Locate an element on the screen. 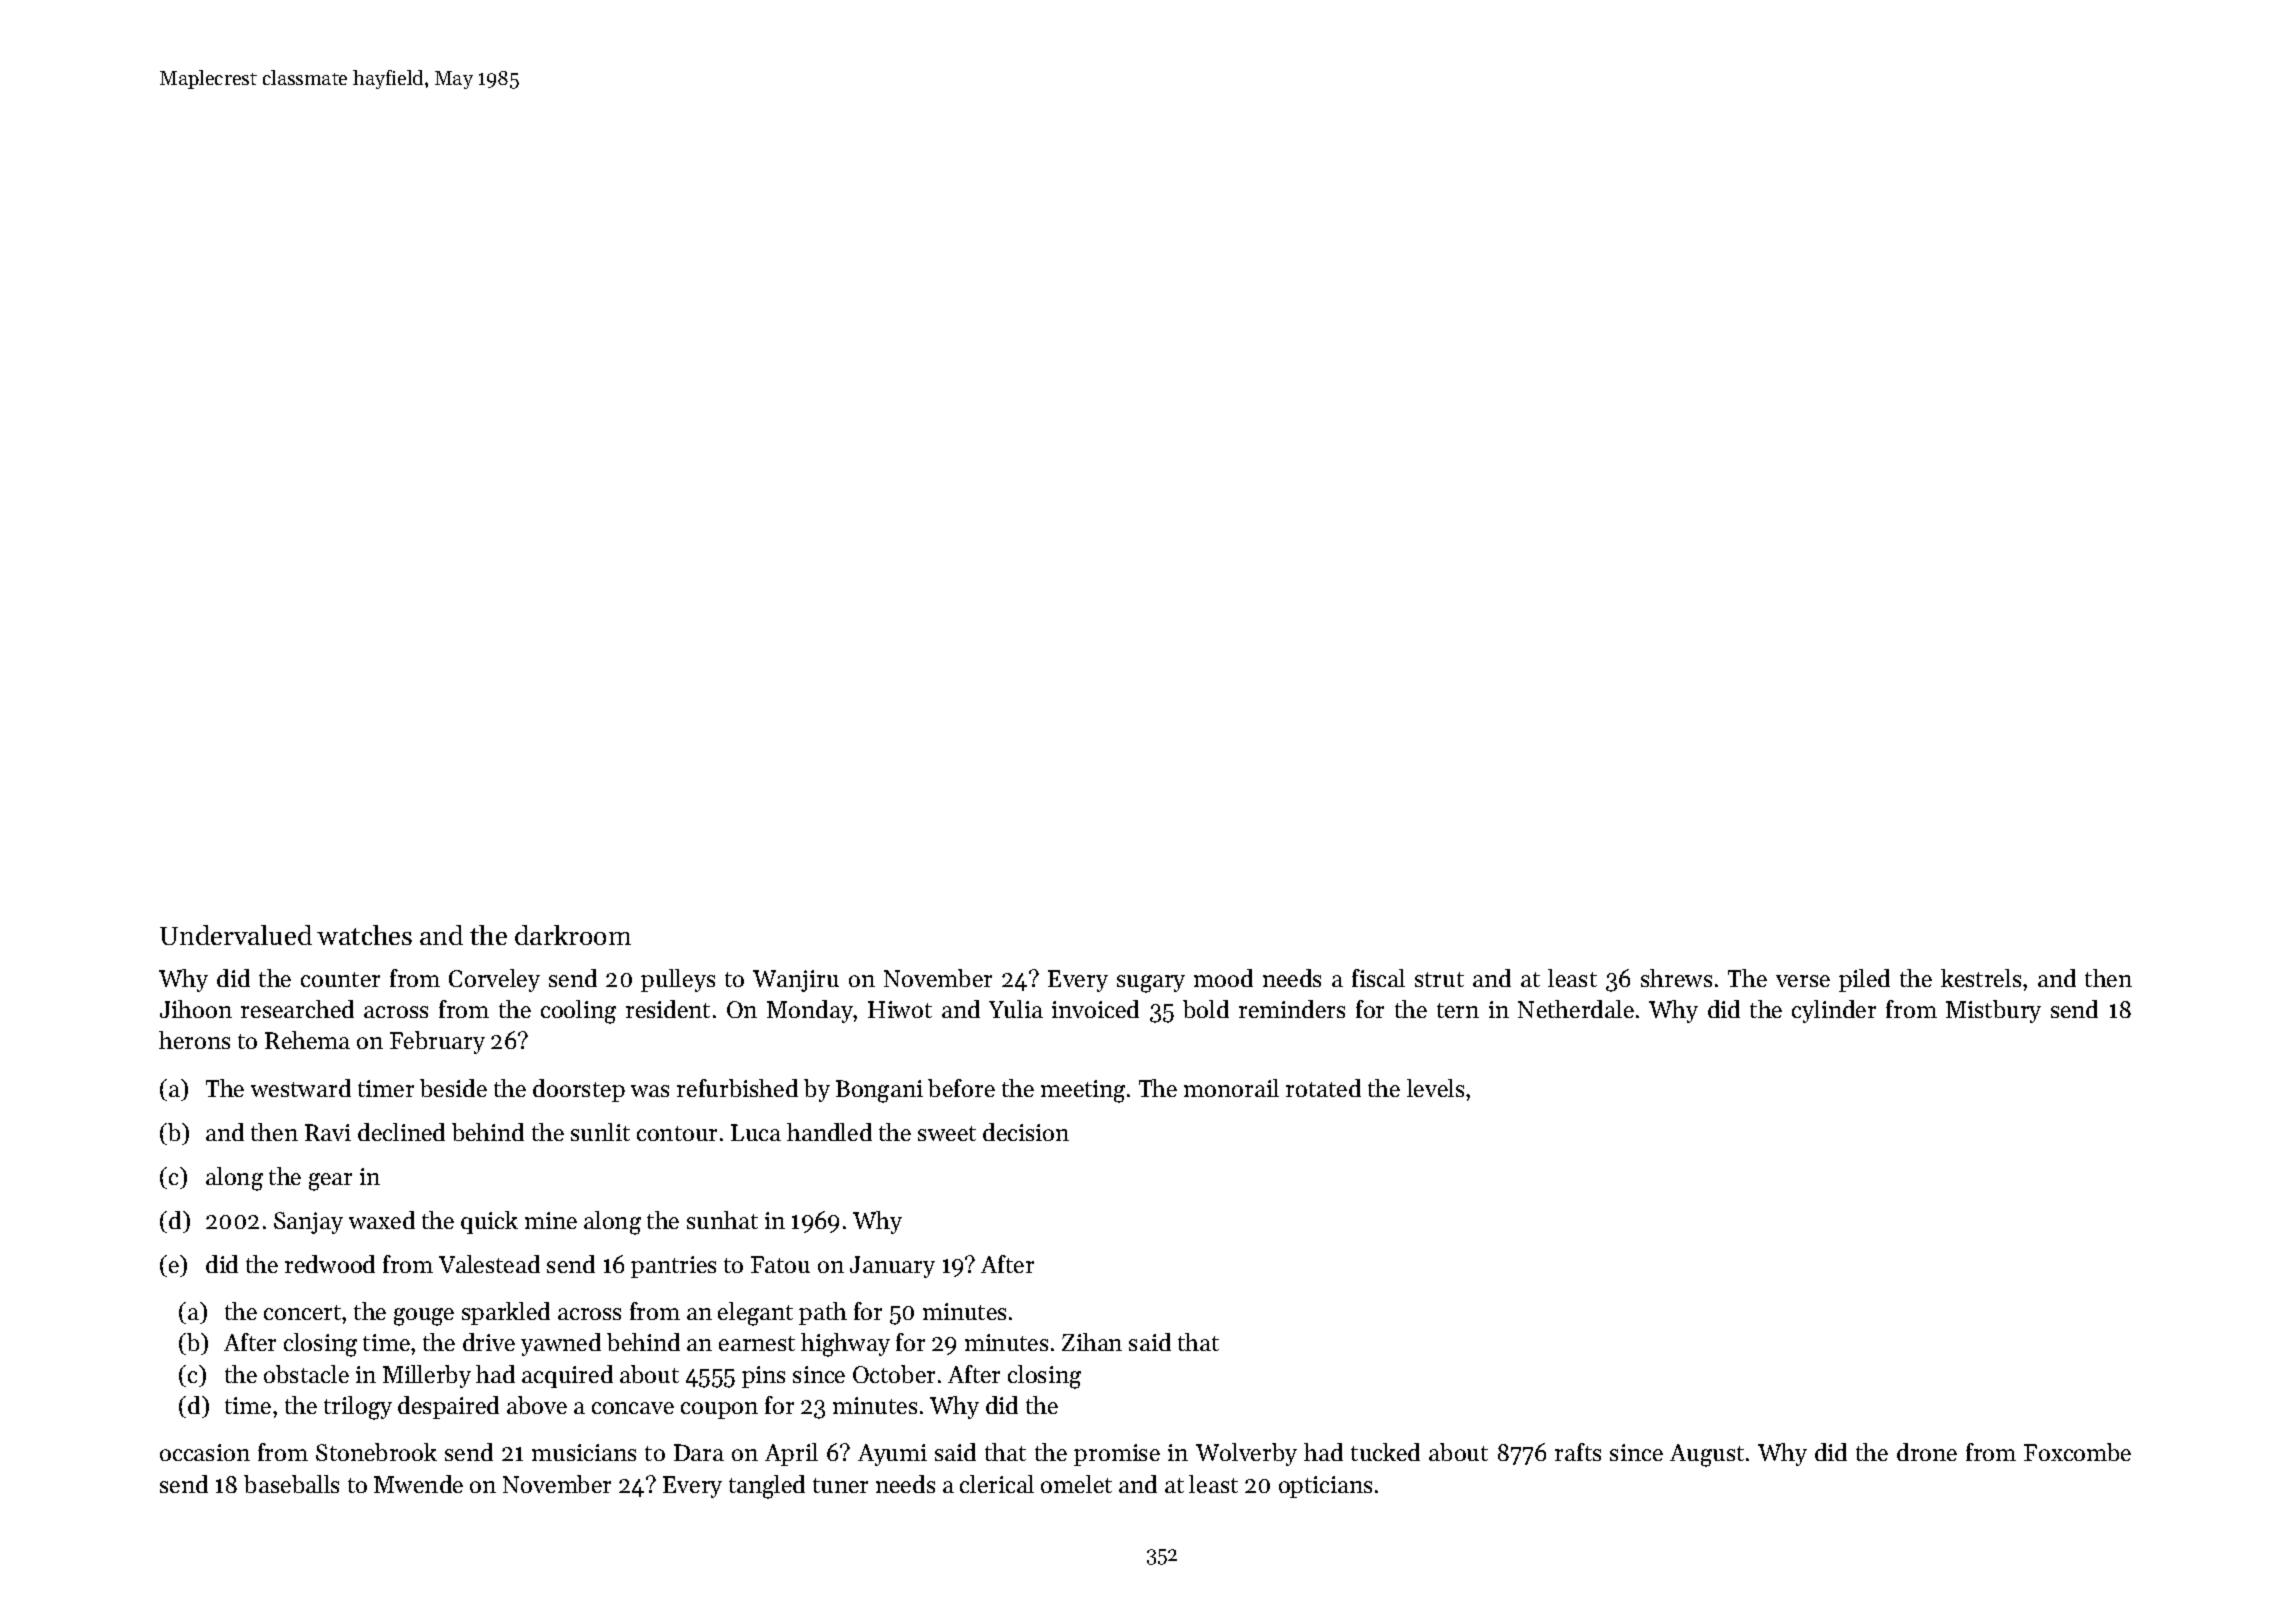  baseballs is located at coordinates (291, 1484).
